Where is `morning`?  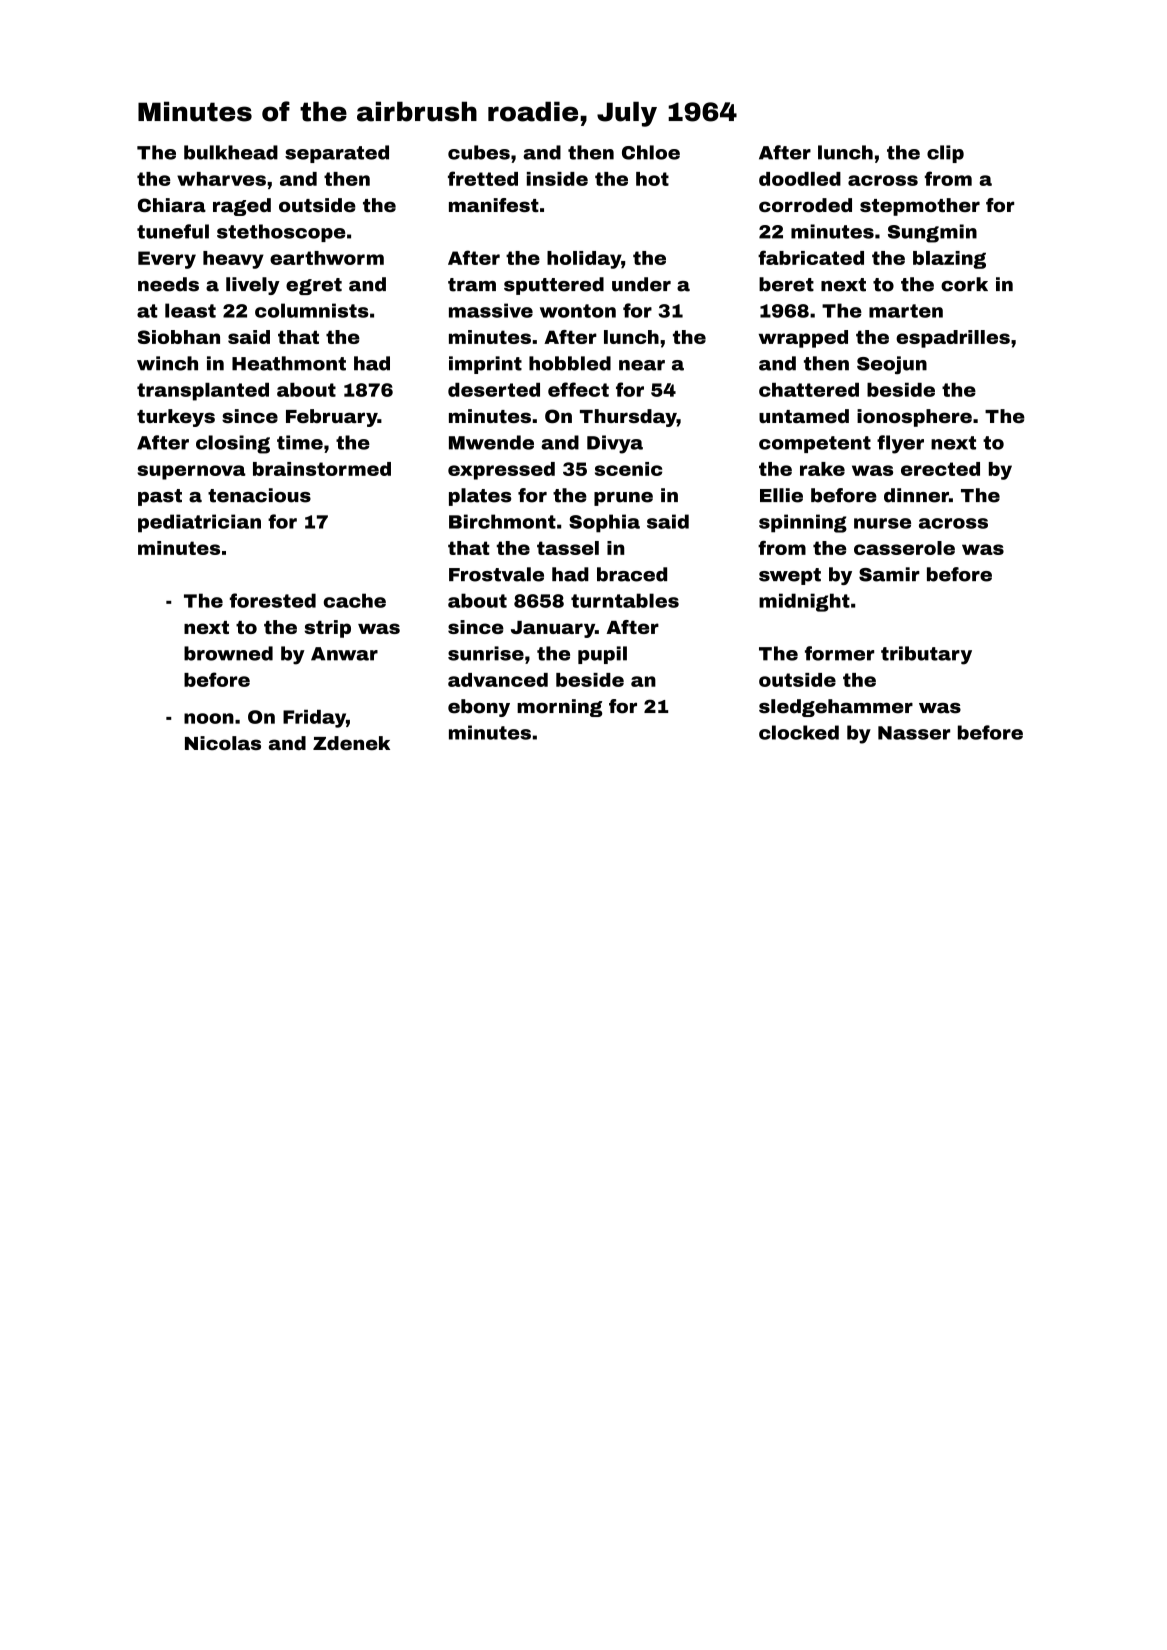 morning is located at coordinates (559, 708).
